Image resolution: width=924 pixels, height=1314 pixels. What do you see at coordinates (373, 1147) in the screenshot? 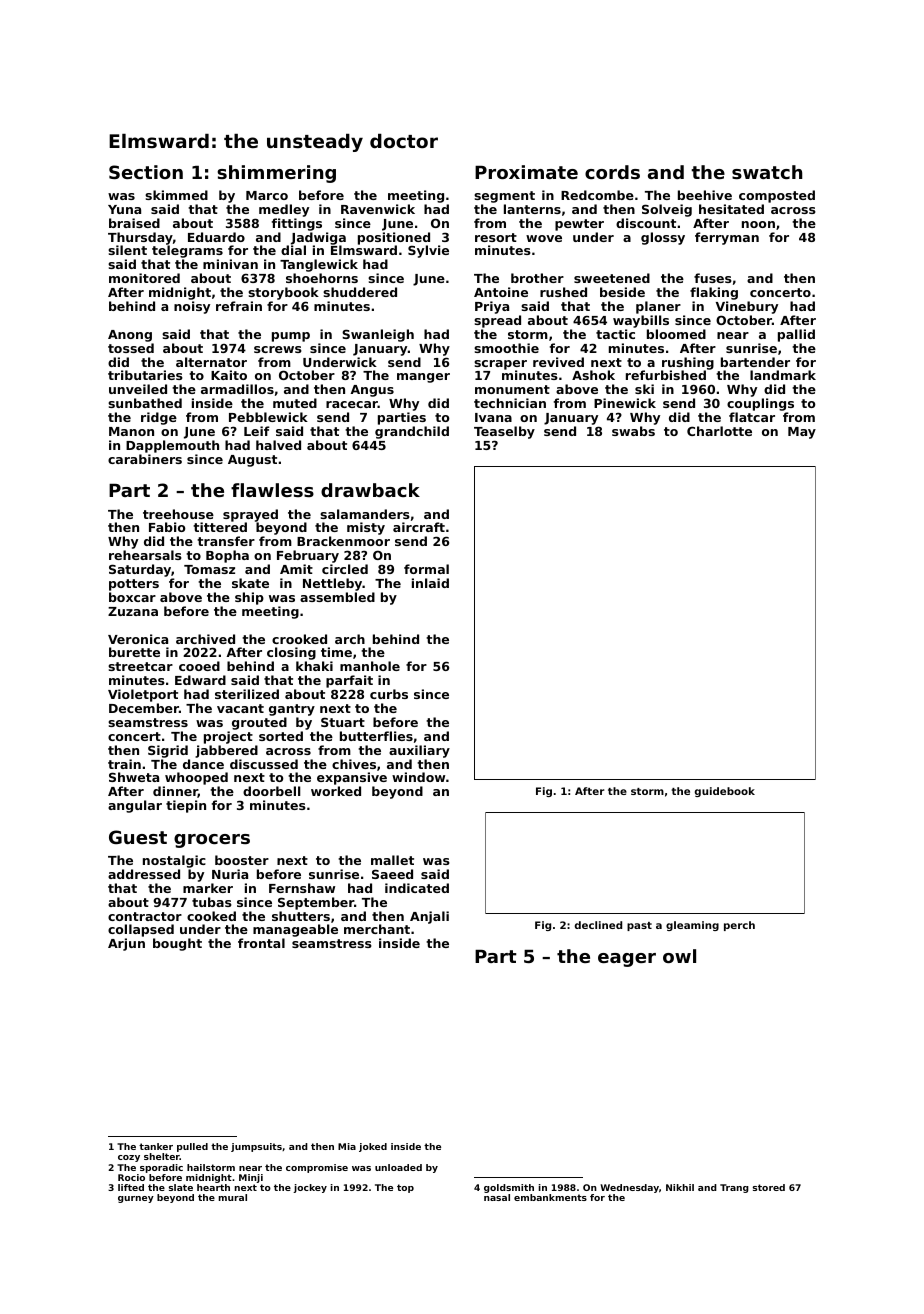
I see `joked` at bounding box center [373, 1147].
